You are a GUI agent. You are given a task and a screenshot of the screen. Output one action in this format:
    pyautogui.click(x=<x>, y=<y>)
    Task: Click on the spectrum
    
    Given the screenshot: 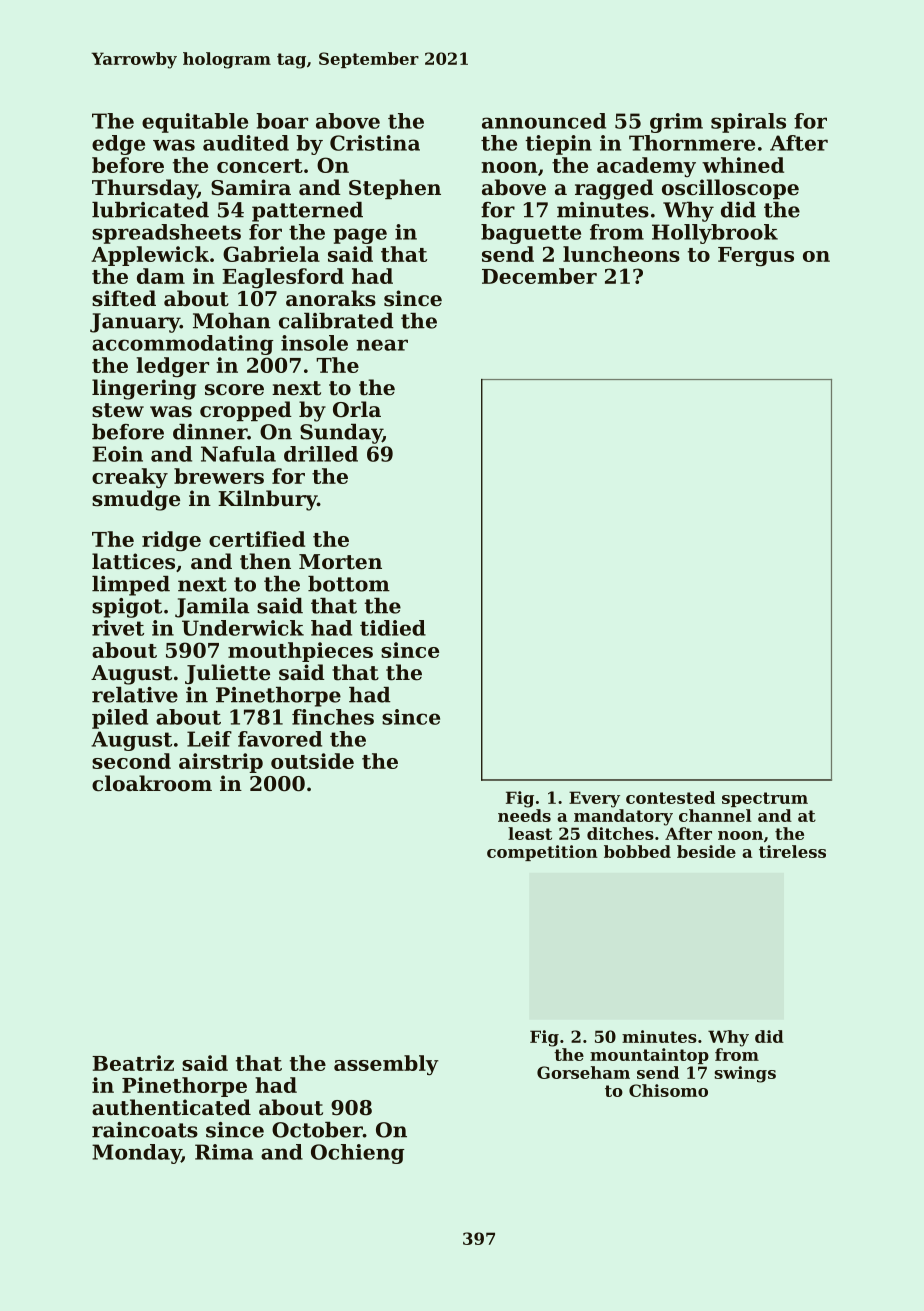 What is the action you would take?
    pyautogui.click(x=765, y=799)
